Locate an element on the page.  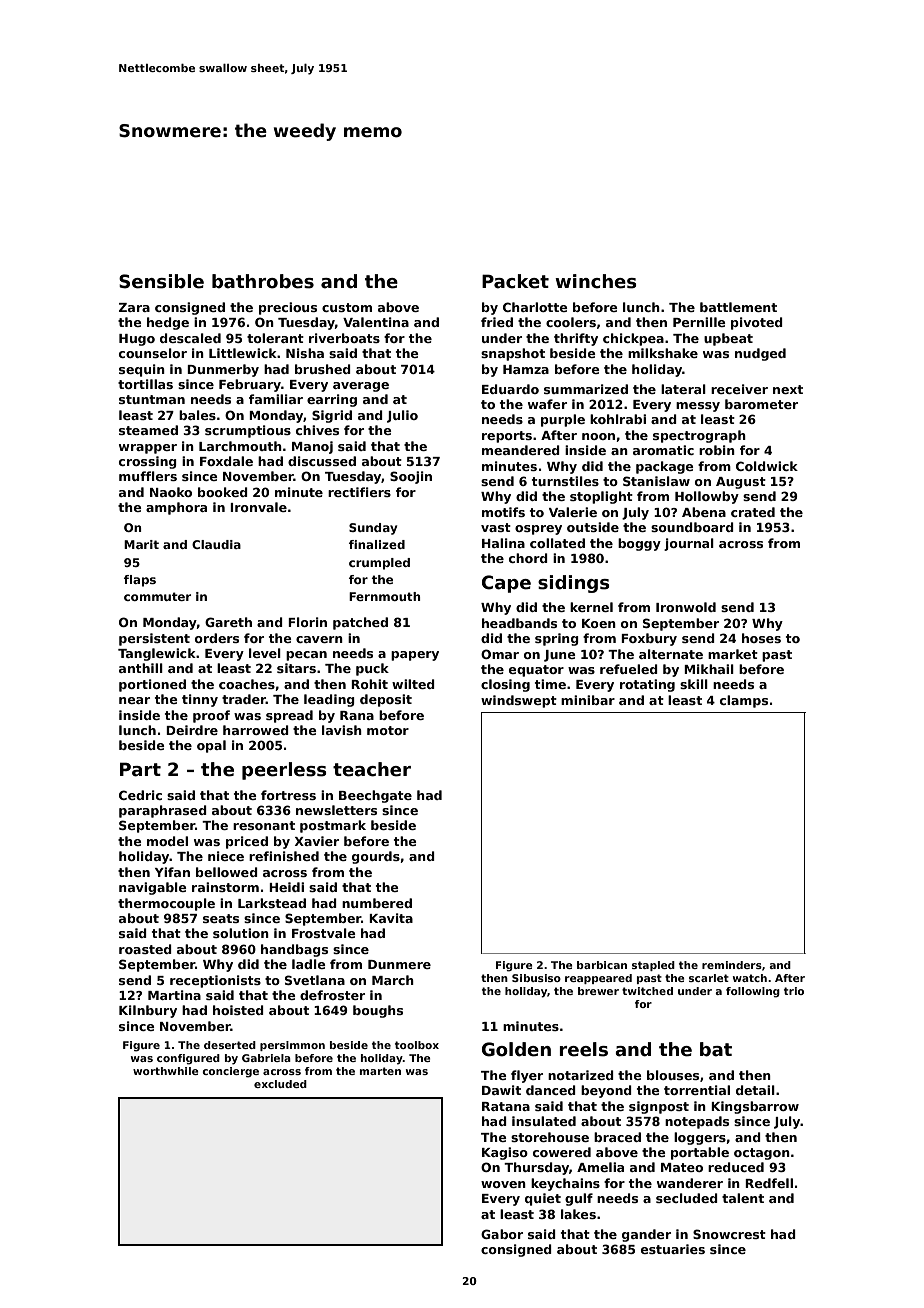
gourds is located at coordinates (376, 857).
